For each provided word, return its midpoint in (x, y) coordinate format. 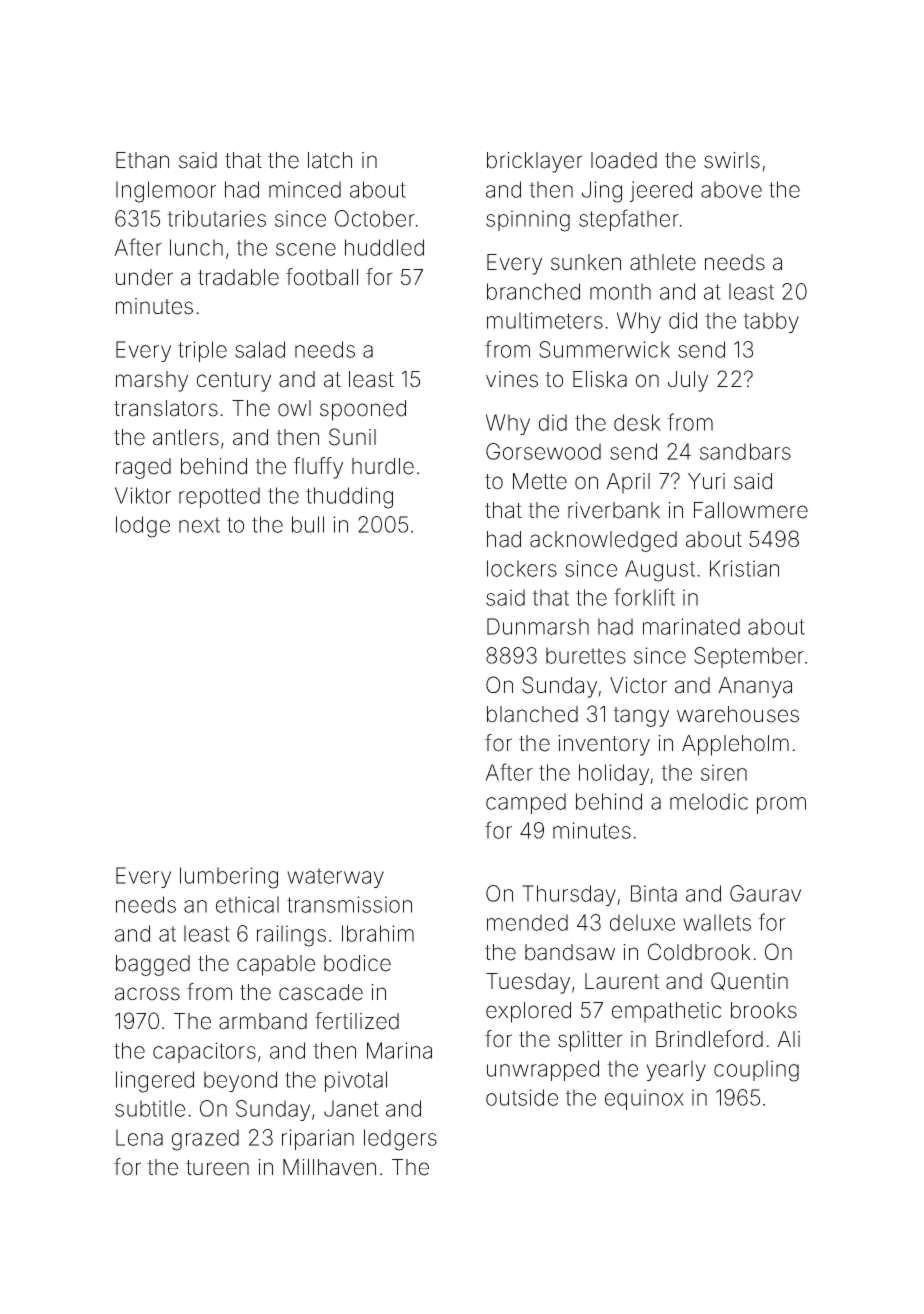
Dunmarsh (538, 626)
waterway (335, 878)
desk (637, 422)
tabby (771, 322)
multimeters (545, 320)
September (749, 657)
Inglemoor (166, 192)
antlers (186, 437)
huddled (384, 247)
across (147, 994)
